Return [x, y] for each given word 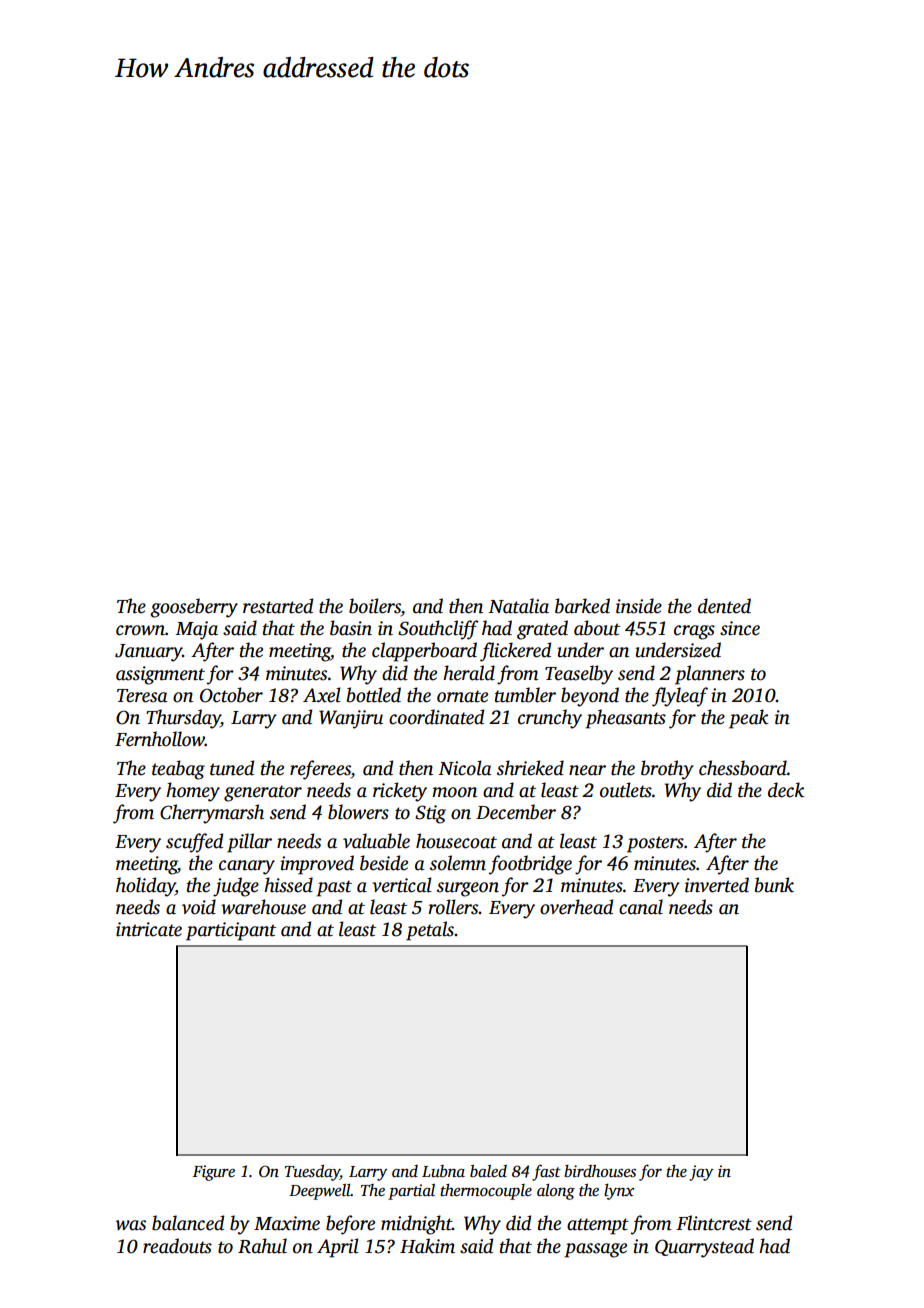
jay [701, 1173]
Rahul [262, 1246]
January [148, 653]
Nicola [465, 768]
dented [724, 606]
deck [786, 790]
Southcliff [438, 630]
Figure [214, 1173]
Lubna [443, 1171]
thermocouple [486, 1192]
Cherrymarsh [212, 814]
